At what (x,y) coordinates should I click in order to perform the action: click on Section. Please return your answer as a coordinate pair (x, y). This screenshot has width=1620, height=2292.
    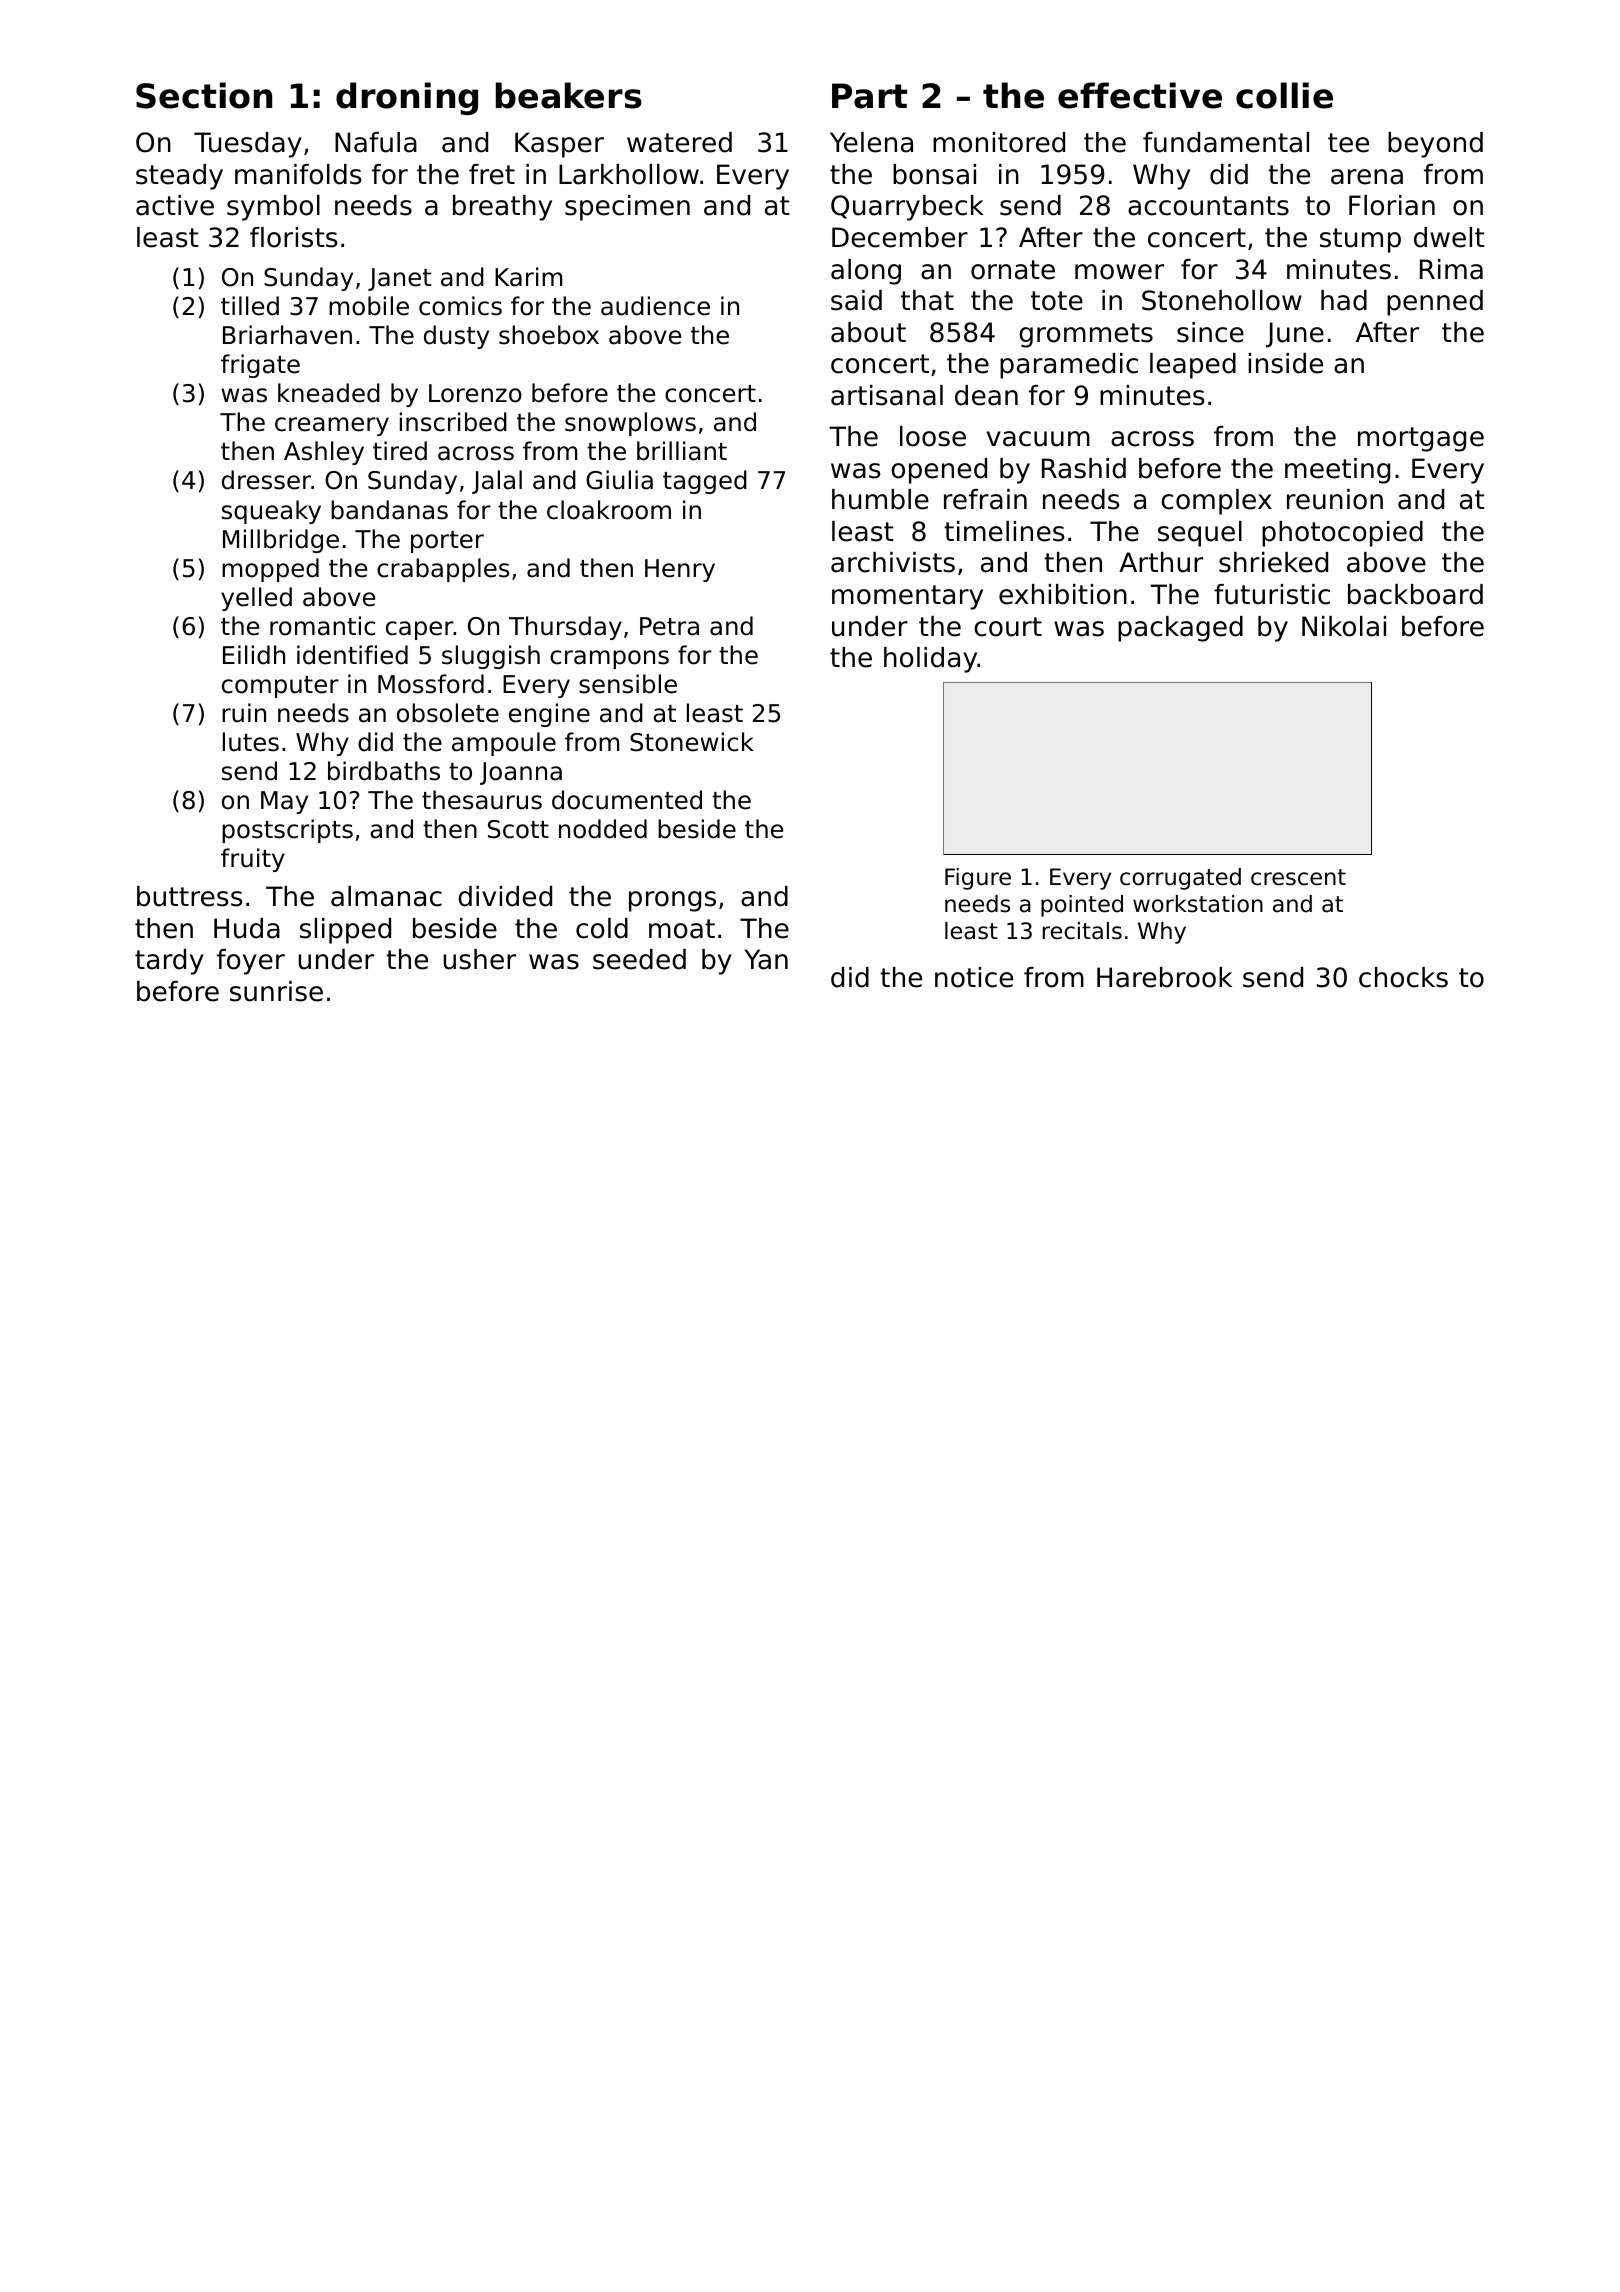
    Looking at the image, I should click on (204, 95).
